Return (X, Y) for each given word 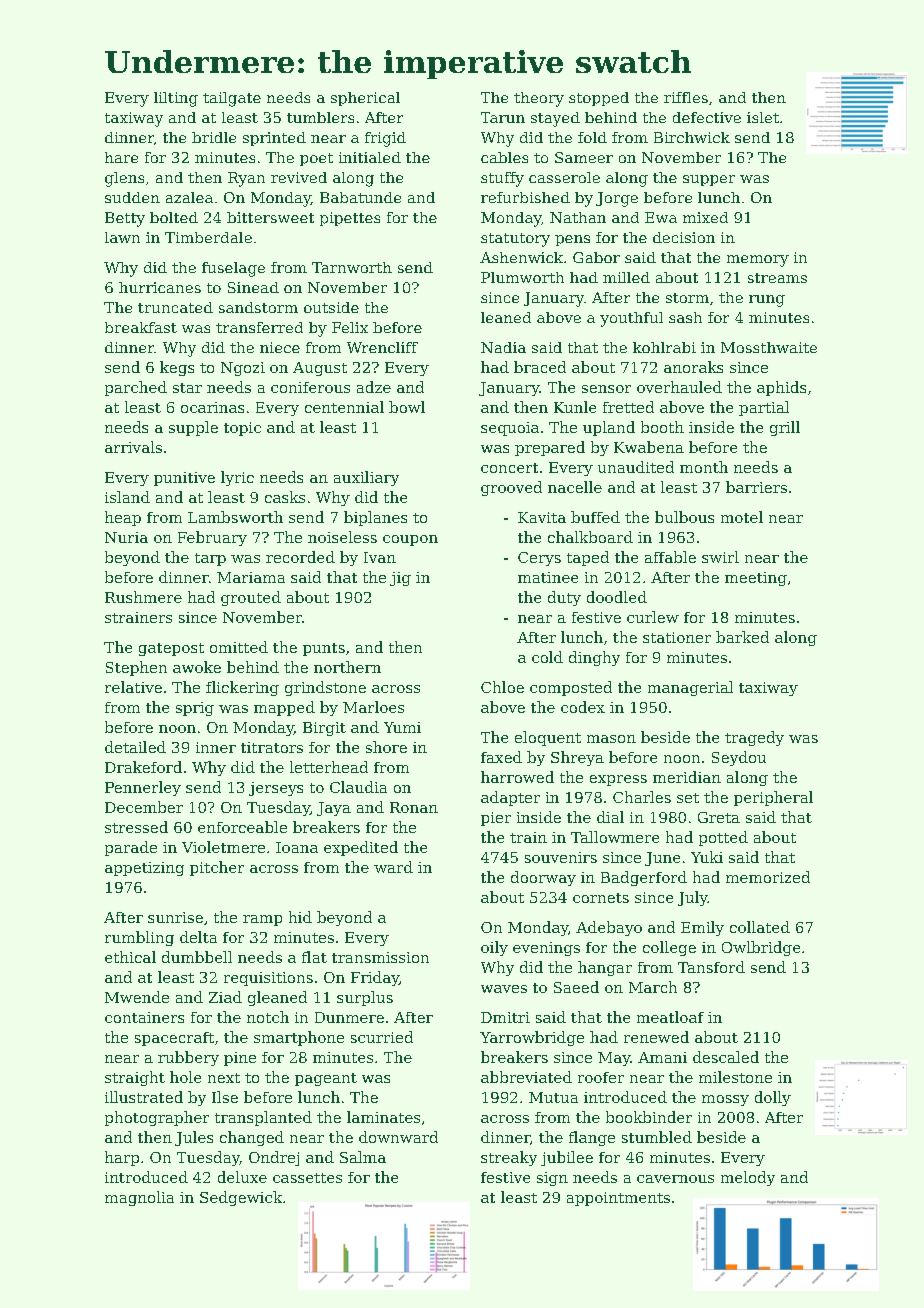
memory (758, 261)
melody (748, 1178)
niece (280, 347)
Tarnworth (352, 267)
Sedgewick (241, 1198)
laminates (383, 1117)
